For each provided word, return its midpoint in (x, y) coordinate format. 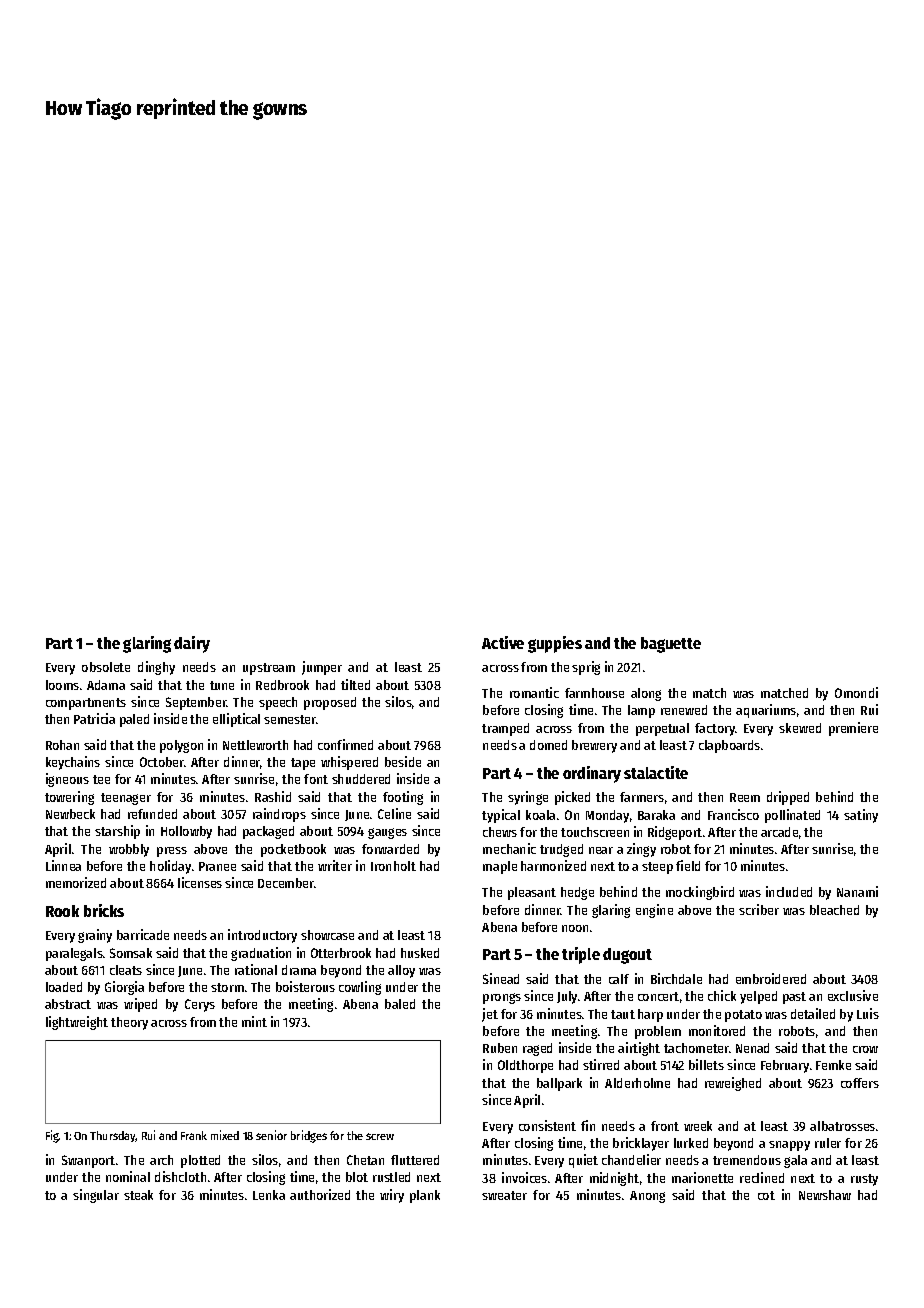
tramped (505, 729)
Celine (394, 813)
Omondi (856, 692)
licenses (200, 882)
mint (254, 1021)
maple (500, 867)
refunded (152, 814)
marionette (702, 1177)
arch (161, 1160)
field (688, 865)
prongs (502, 998)
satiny (861, 816)
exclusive (853, 995)
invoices (524, 1177)
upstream (269, 669)
